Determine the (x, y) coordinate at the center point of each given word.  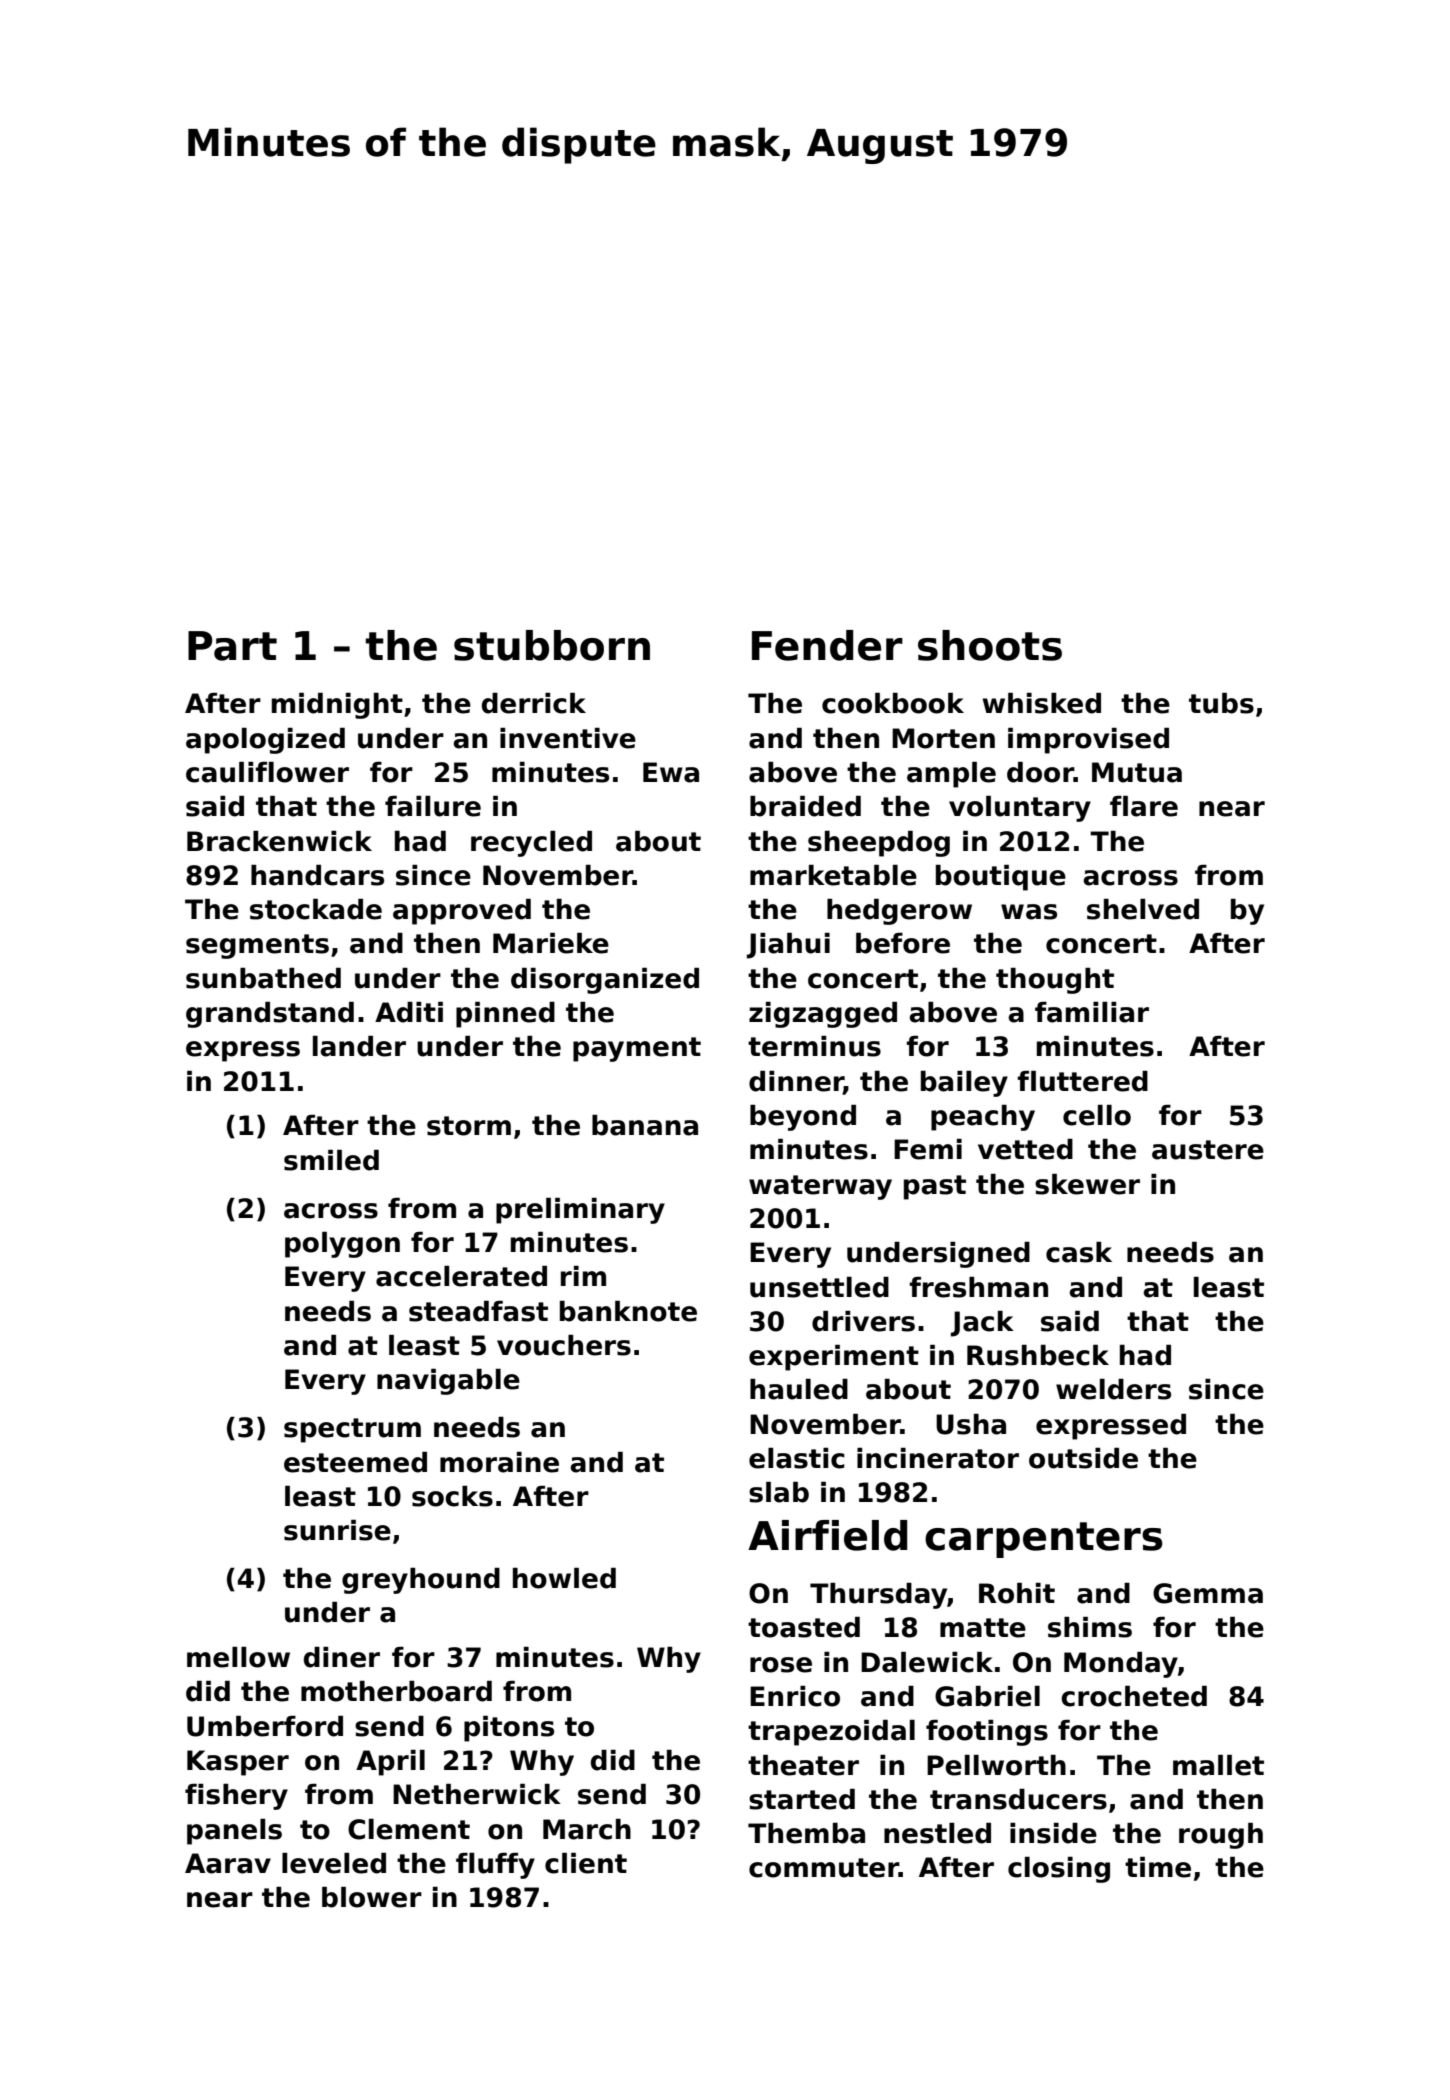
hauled (799, 1389)
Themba (806, 1833)
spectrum (352, 1430)
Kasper (238, 1763)
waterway (820, 1187)
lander (359, 1046)
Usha (971, 1424)
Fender (827, 645)
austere (1208, 1150)
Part (232, 646)
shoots (990, 645)
